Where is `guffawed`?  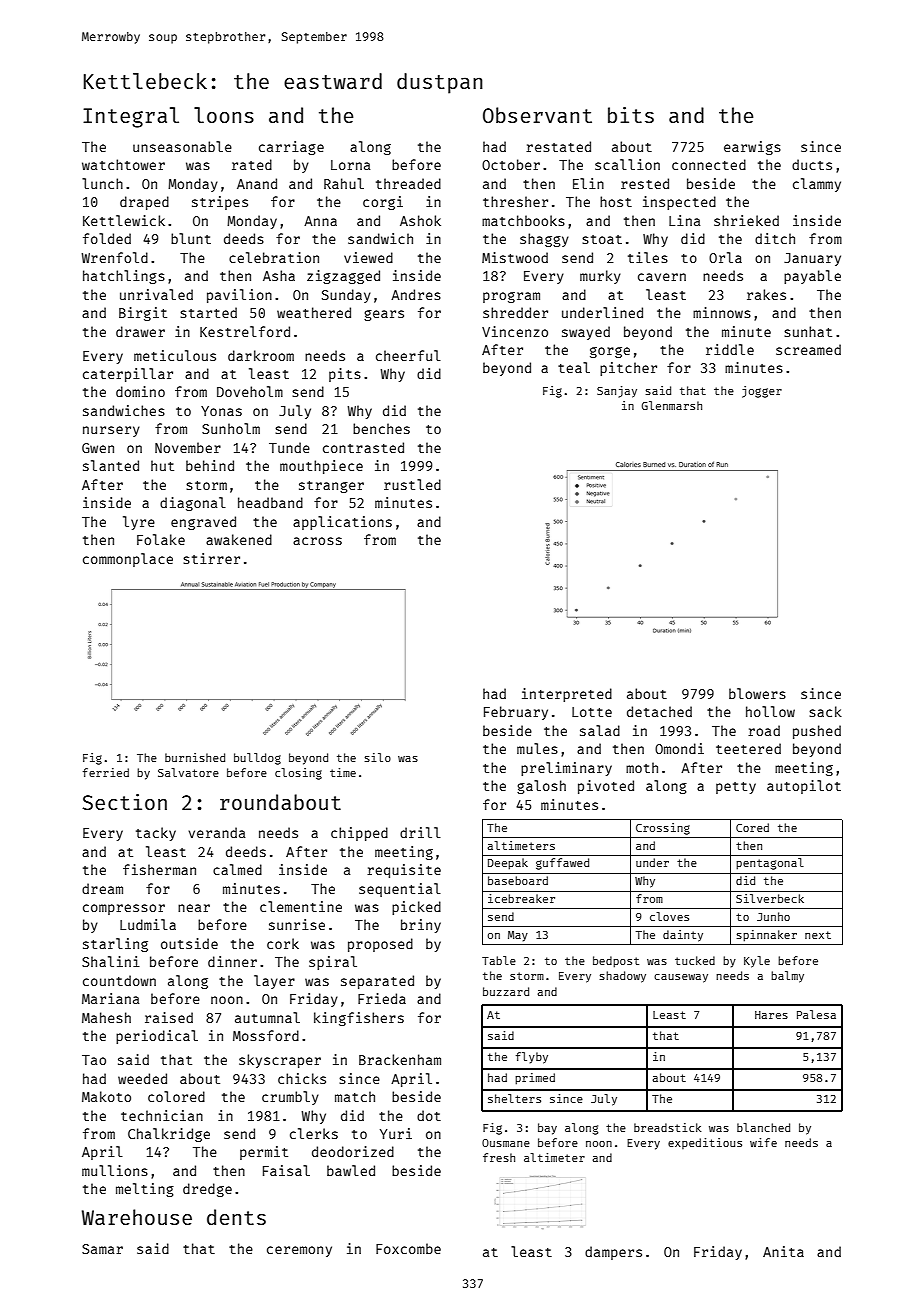
guffawed is located at coordinates (562, 864).
